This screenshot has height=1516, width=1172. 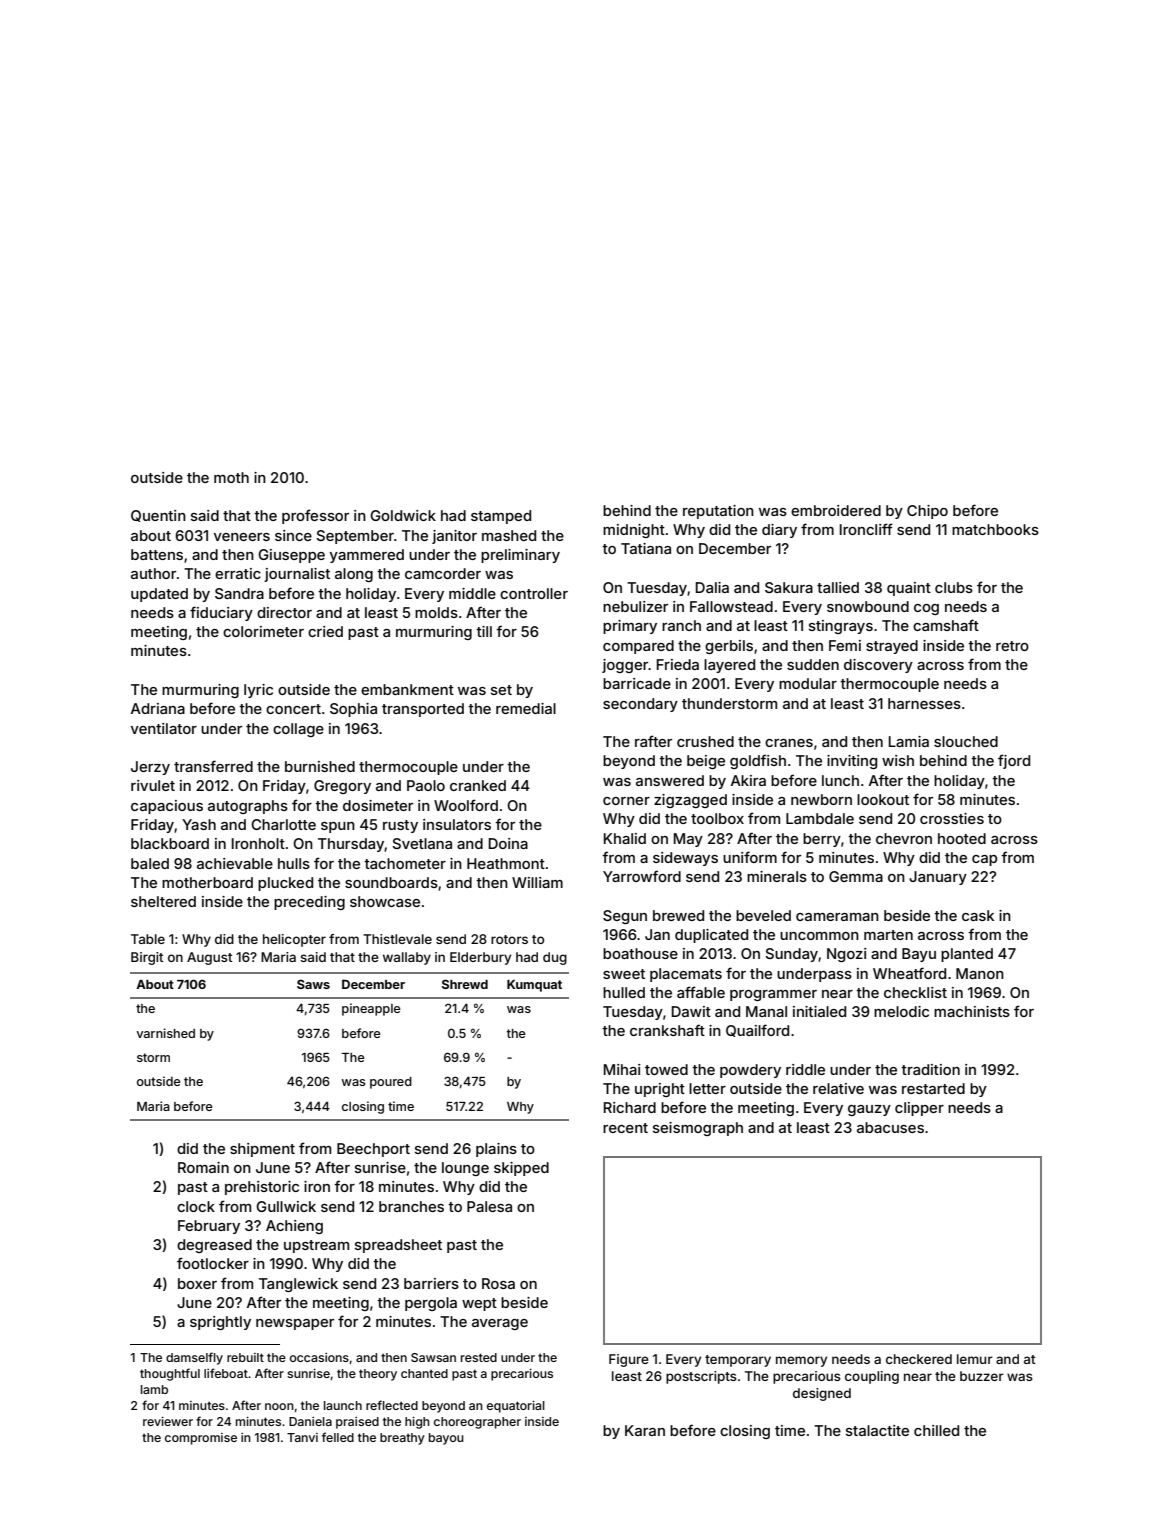 What do you see at coordinates (801, 1361) in the screenshot?
I see `memory` at bounding box center [801, 1361].
